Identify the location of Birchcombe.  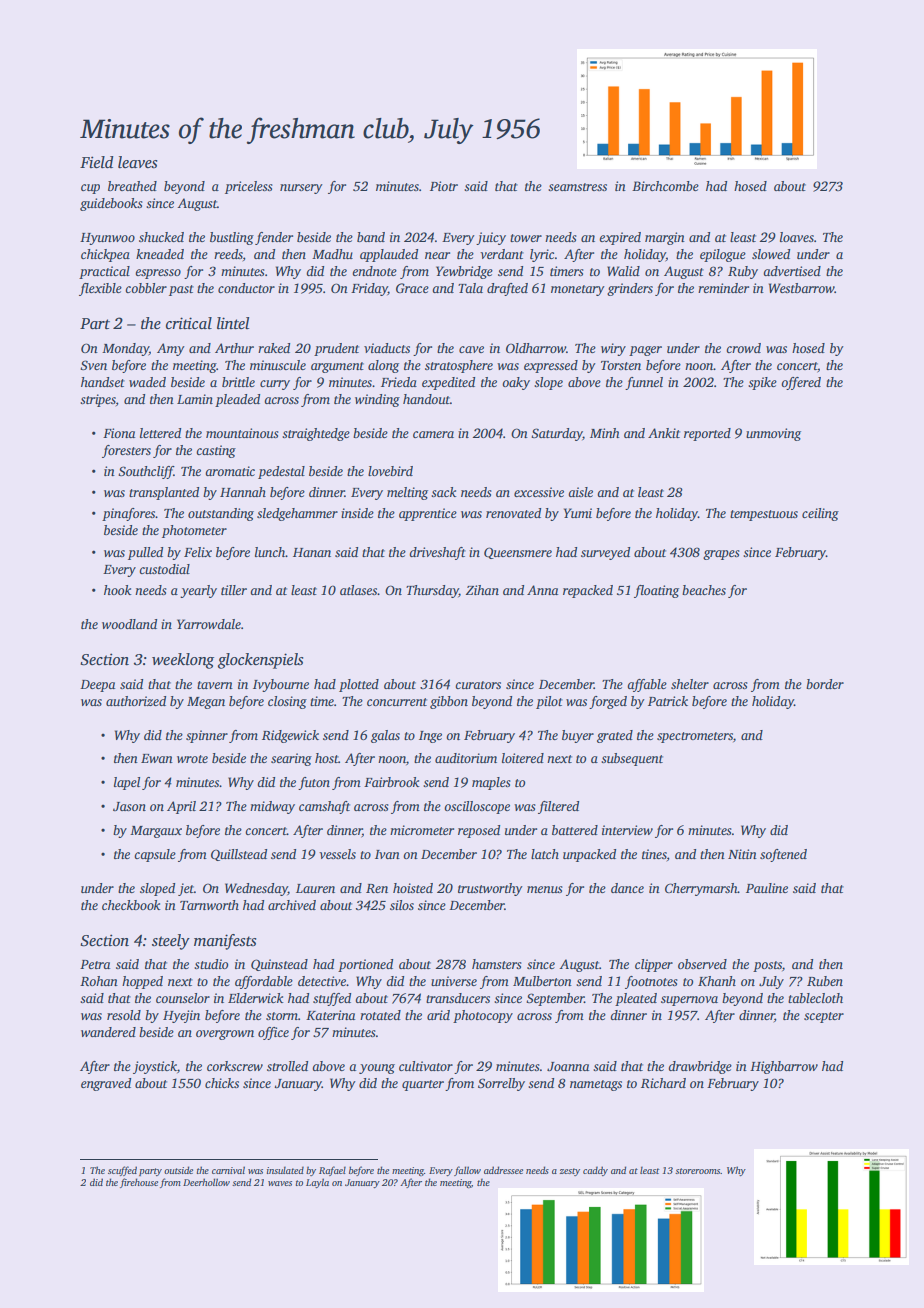
(665, 186).
